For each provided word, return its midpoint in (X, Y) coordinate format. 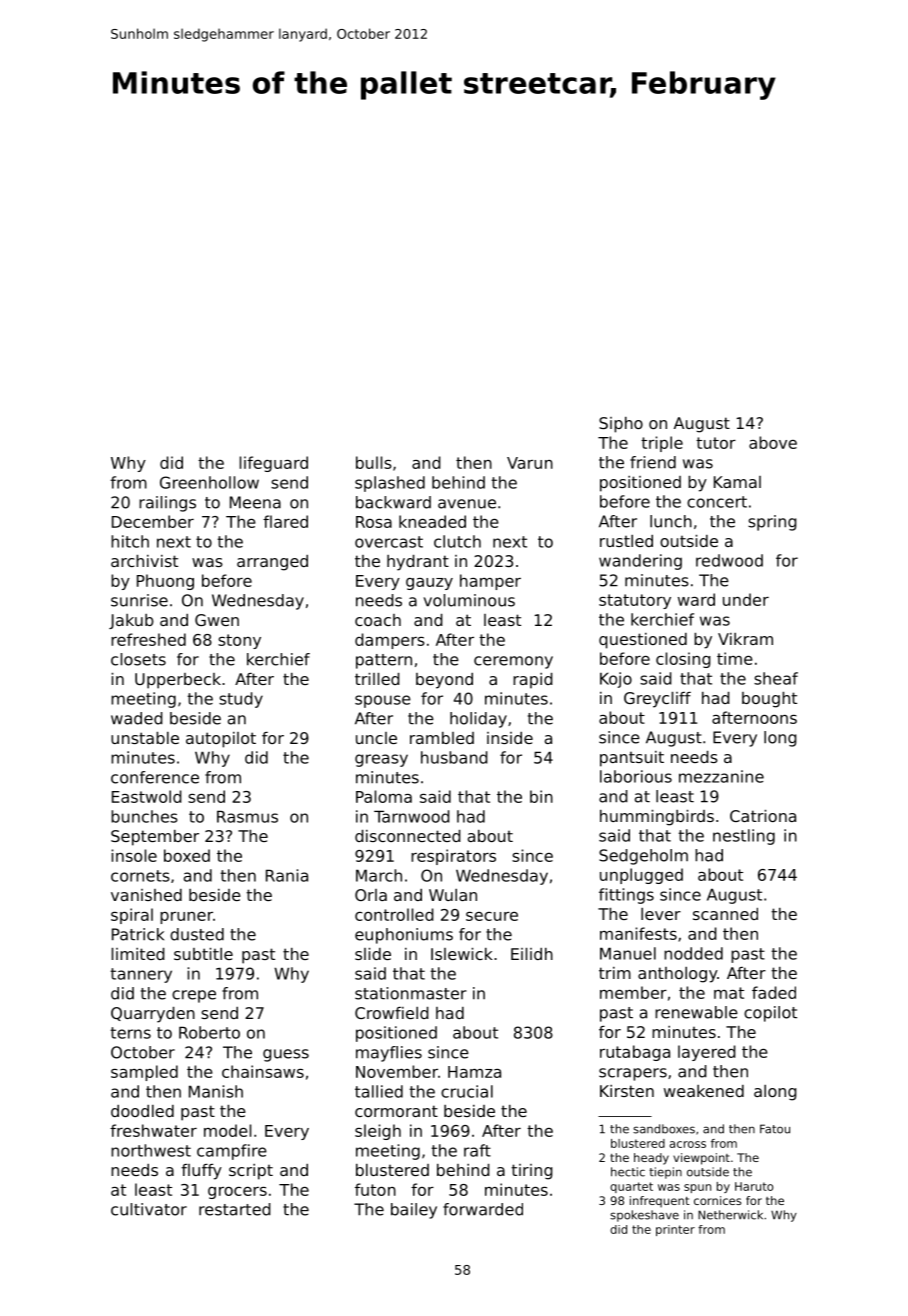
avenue (467, 504)
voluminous (469, 600)
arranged (272, 563)
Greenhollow (209, 482)
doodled (142, 1111)
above (773, 442)
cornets (140, 876)
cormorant (396, 1111)
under (746, 599)
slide (373, 954)
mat (729, 993)
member (633, 992)
